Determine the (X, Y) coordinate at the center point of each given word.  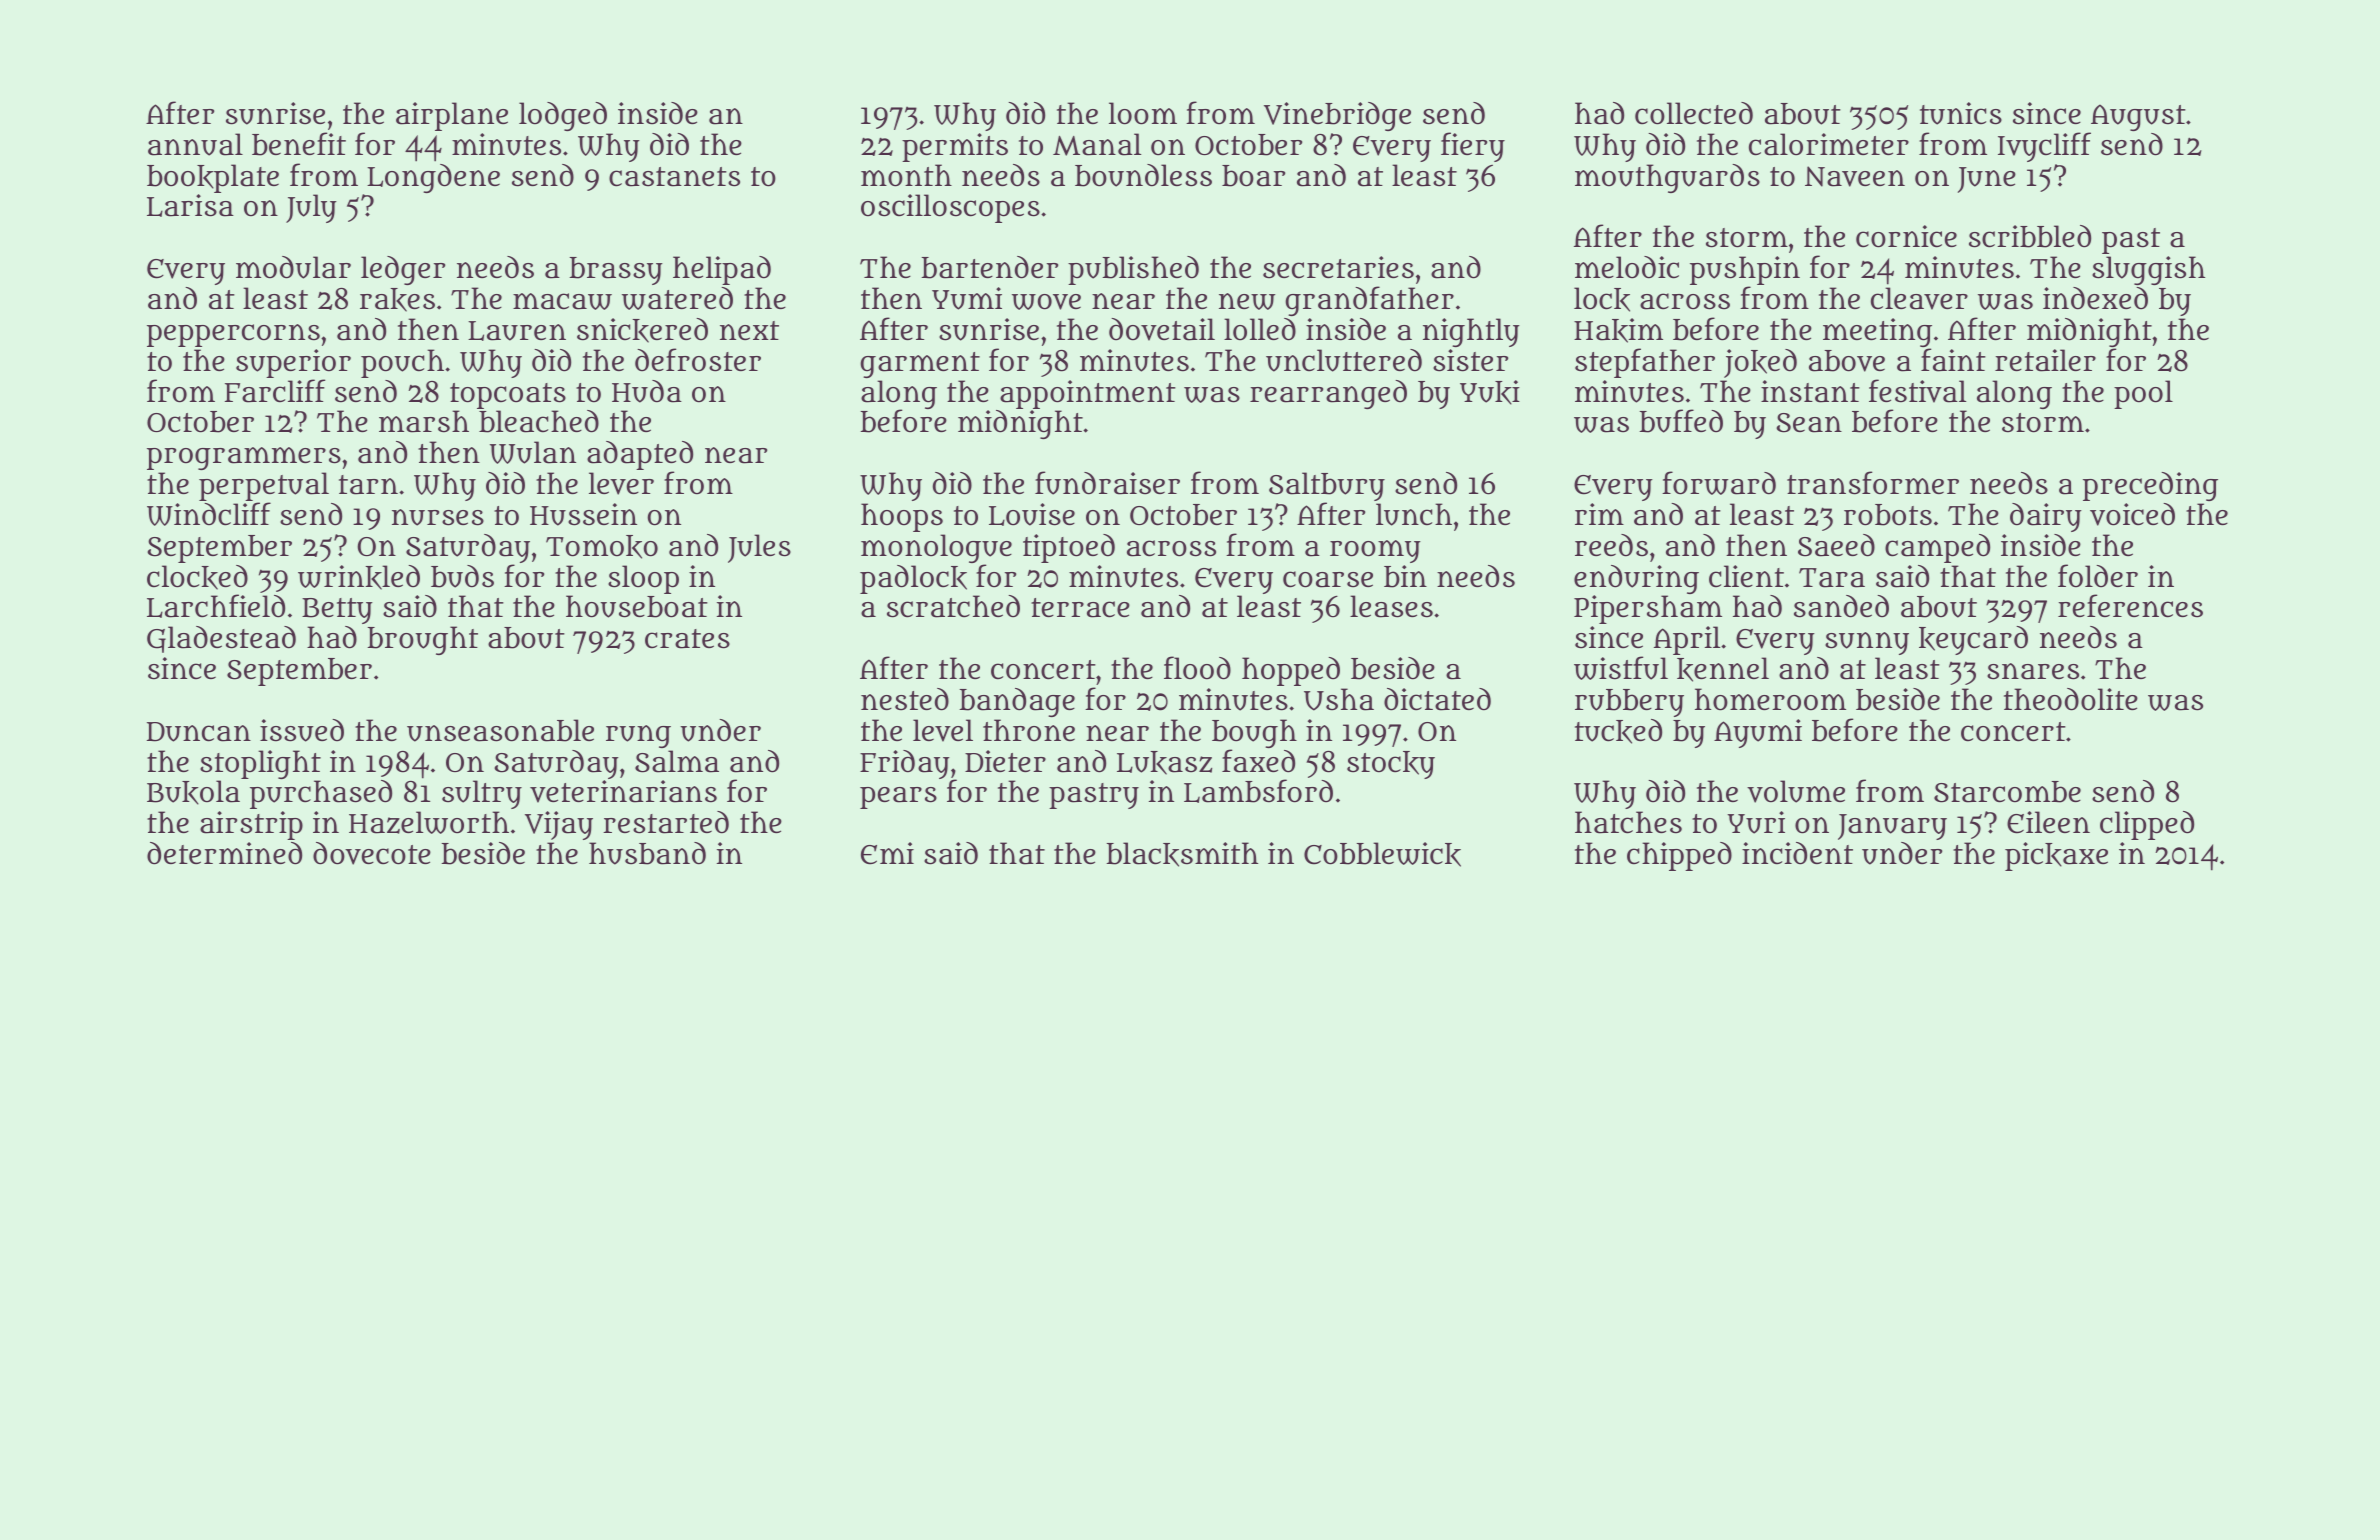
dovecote (372, 853)
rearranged (1328, 394)
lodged (563, 116)
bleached (539, 421)
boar (1253, 176)
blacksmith (1182, 854)
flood (1197, 668)
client (1746, 576)
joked (1760, 363)
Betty (337, 611)
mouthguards (1667, 178)
